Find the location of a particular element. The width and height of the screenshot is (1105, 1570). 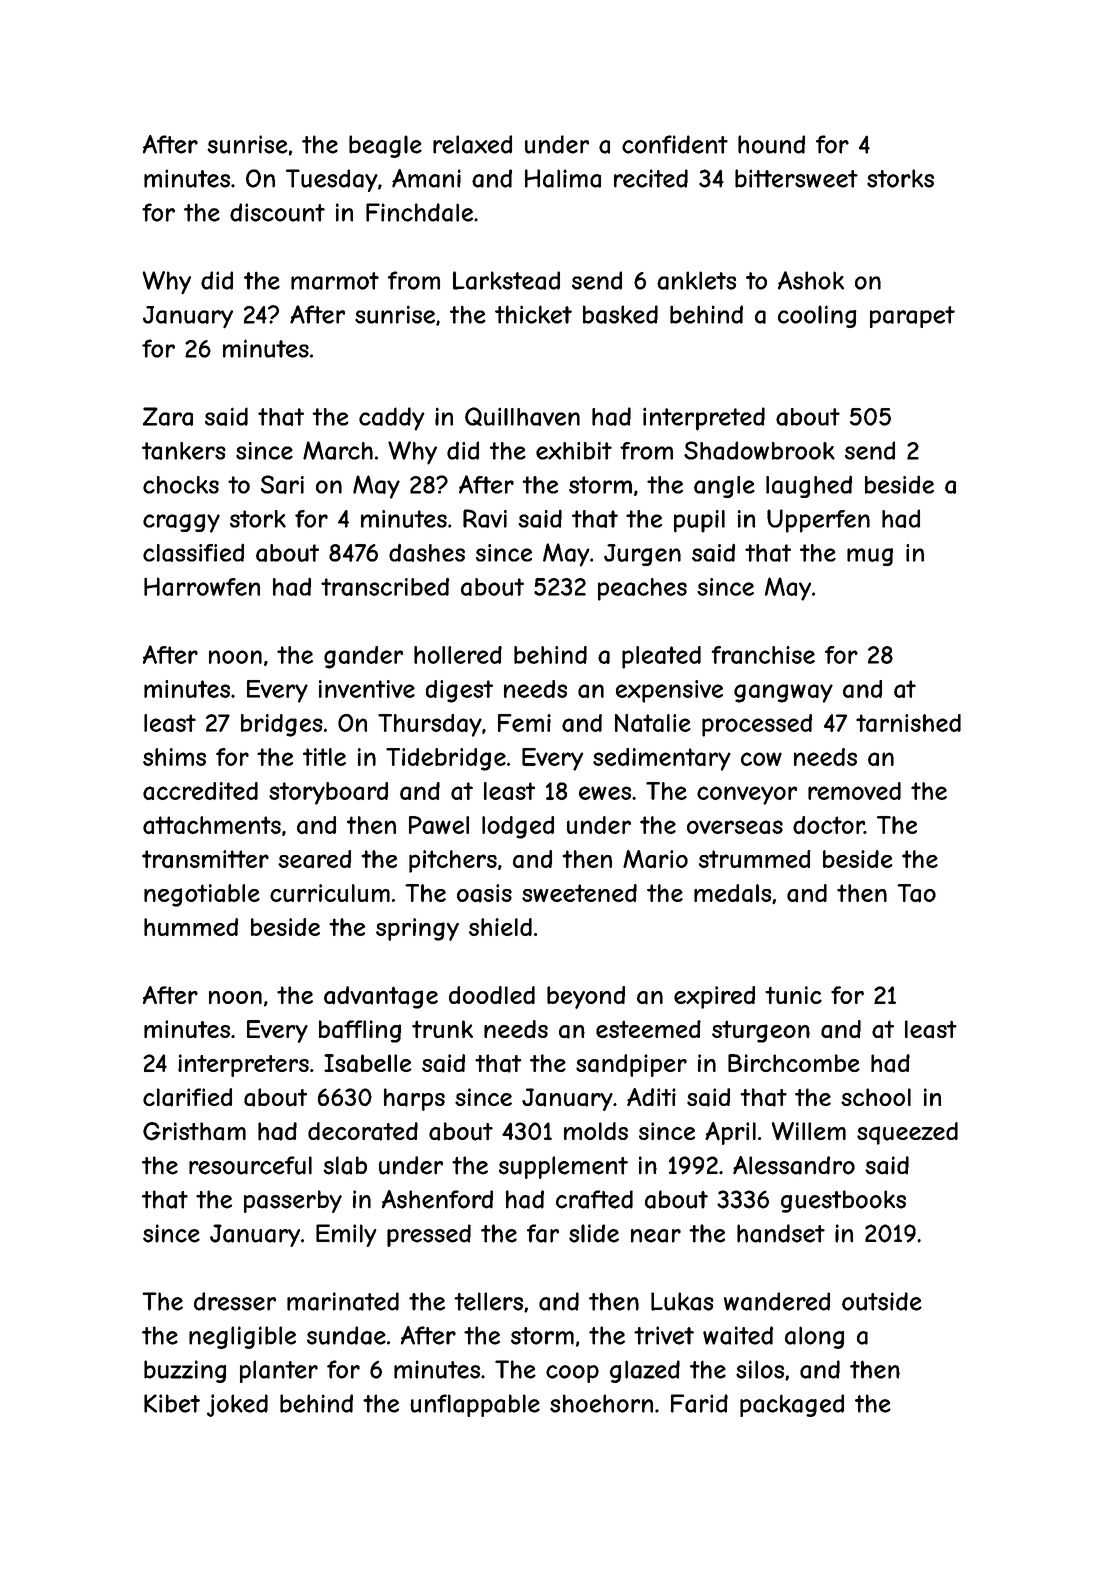

shims is located at coordinates (174, 757).
